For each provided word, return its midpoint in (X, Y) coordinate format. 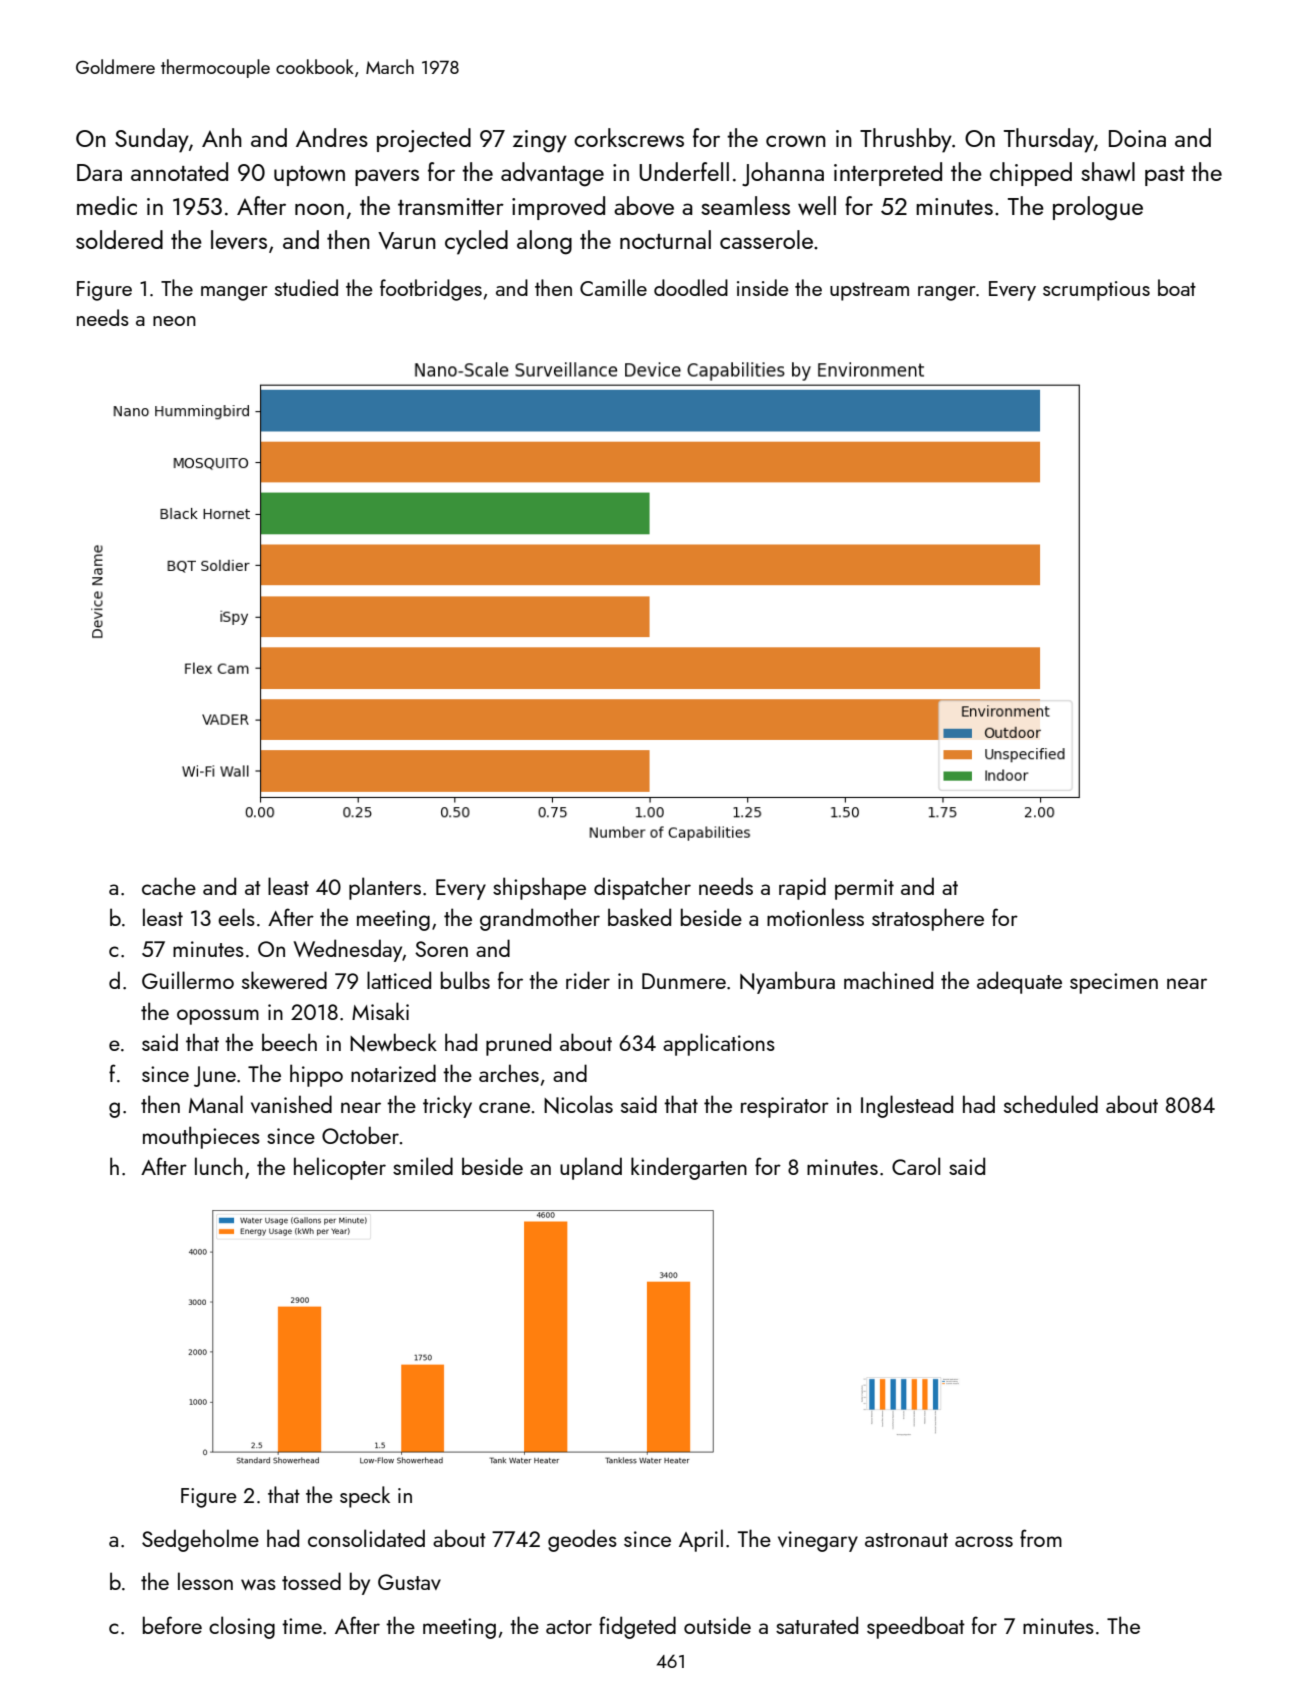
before (172, 1625)
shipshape (539, 888)
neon (174, 321)
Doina (1137, 138)
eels (236, 917)
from (1041, 1538)
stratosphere (928, 919)
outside (717, 1625)
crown (796, 141)
